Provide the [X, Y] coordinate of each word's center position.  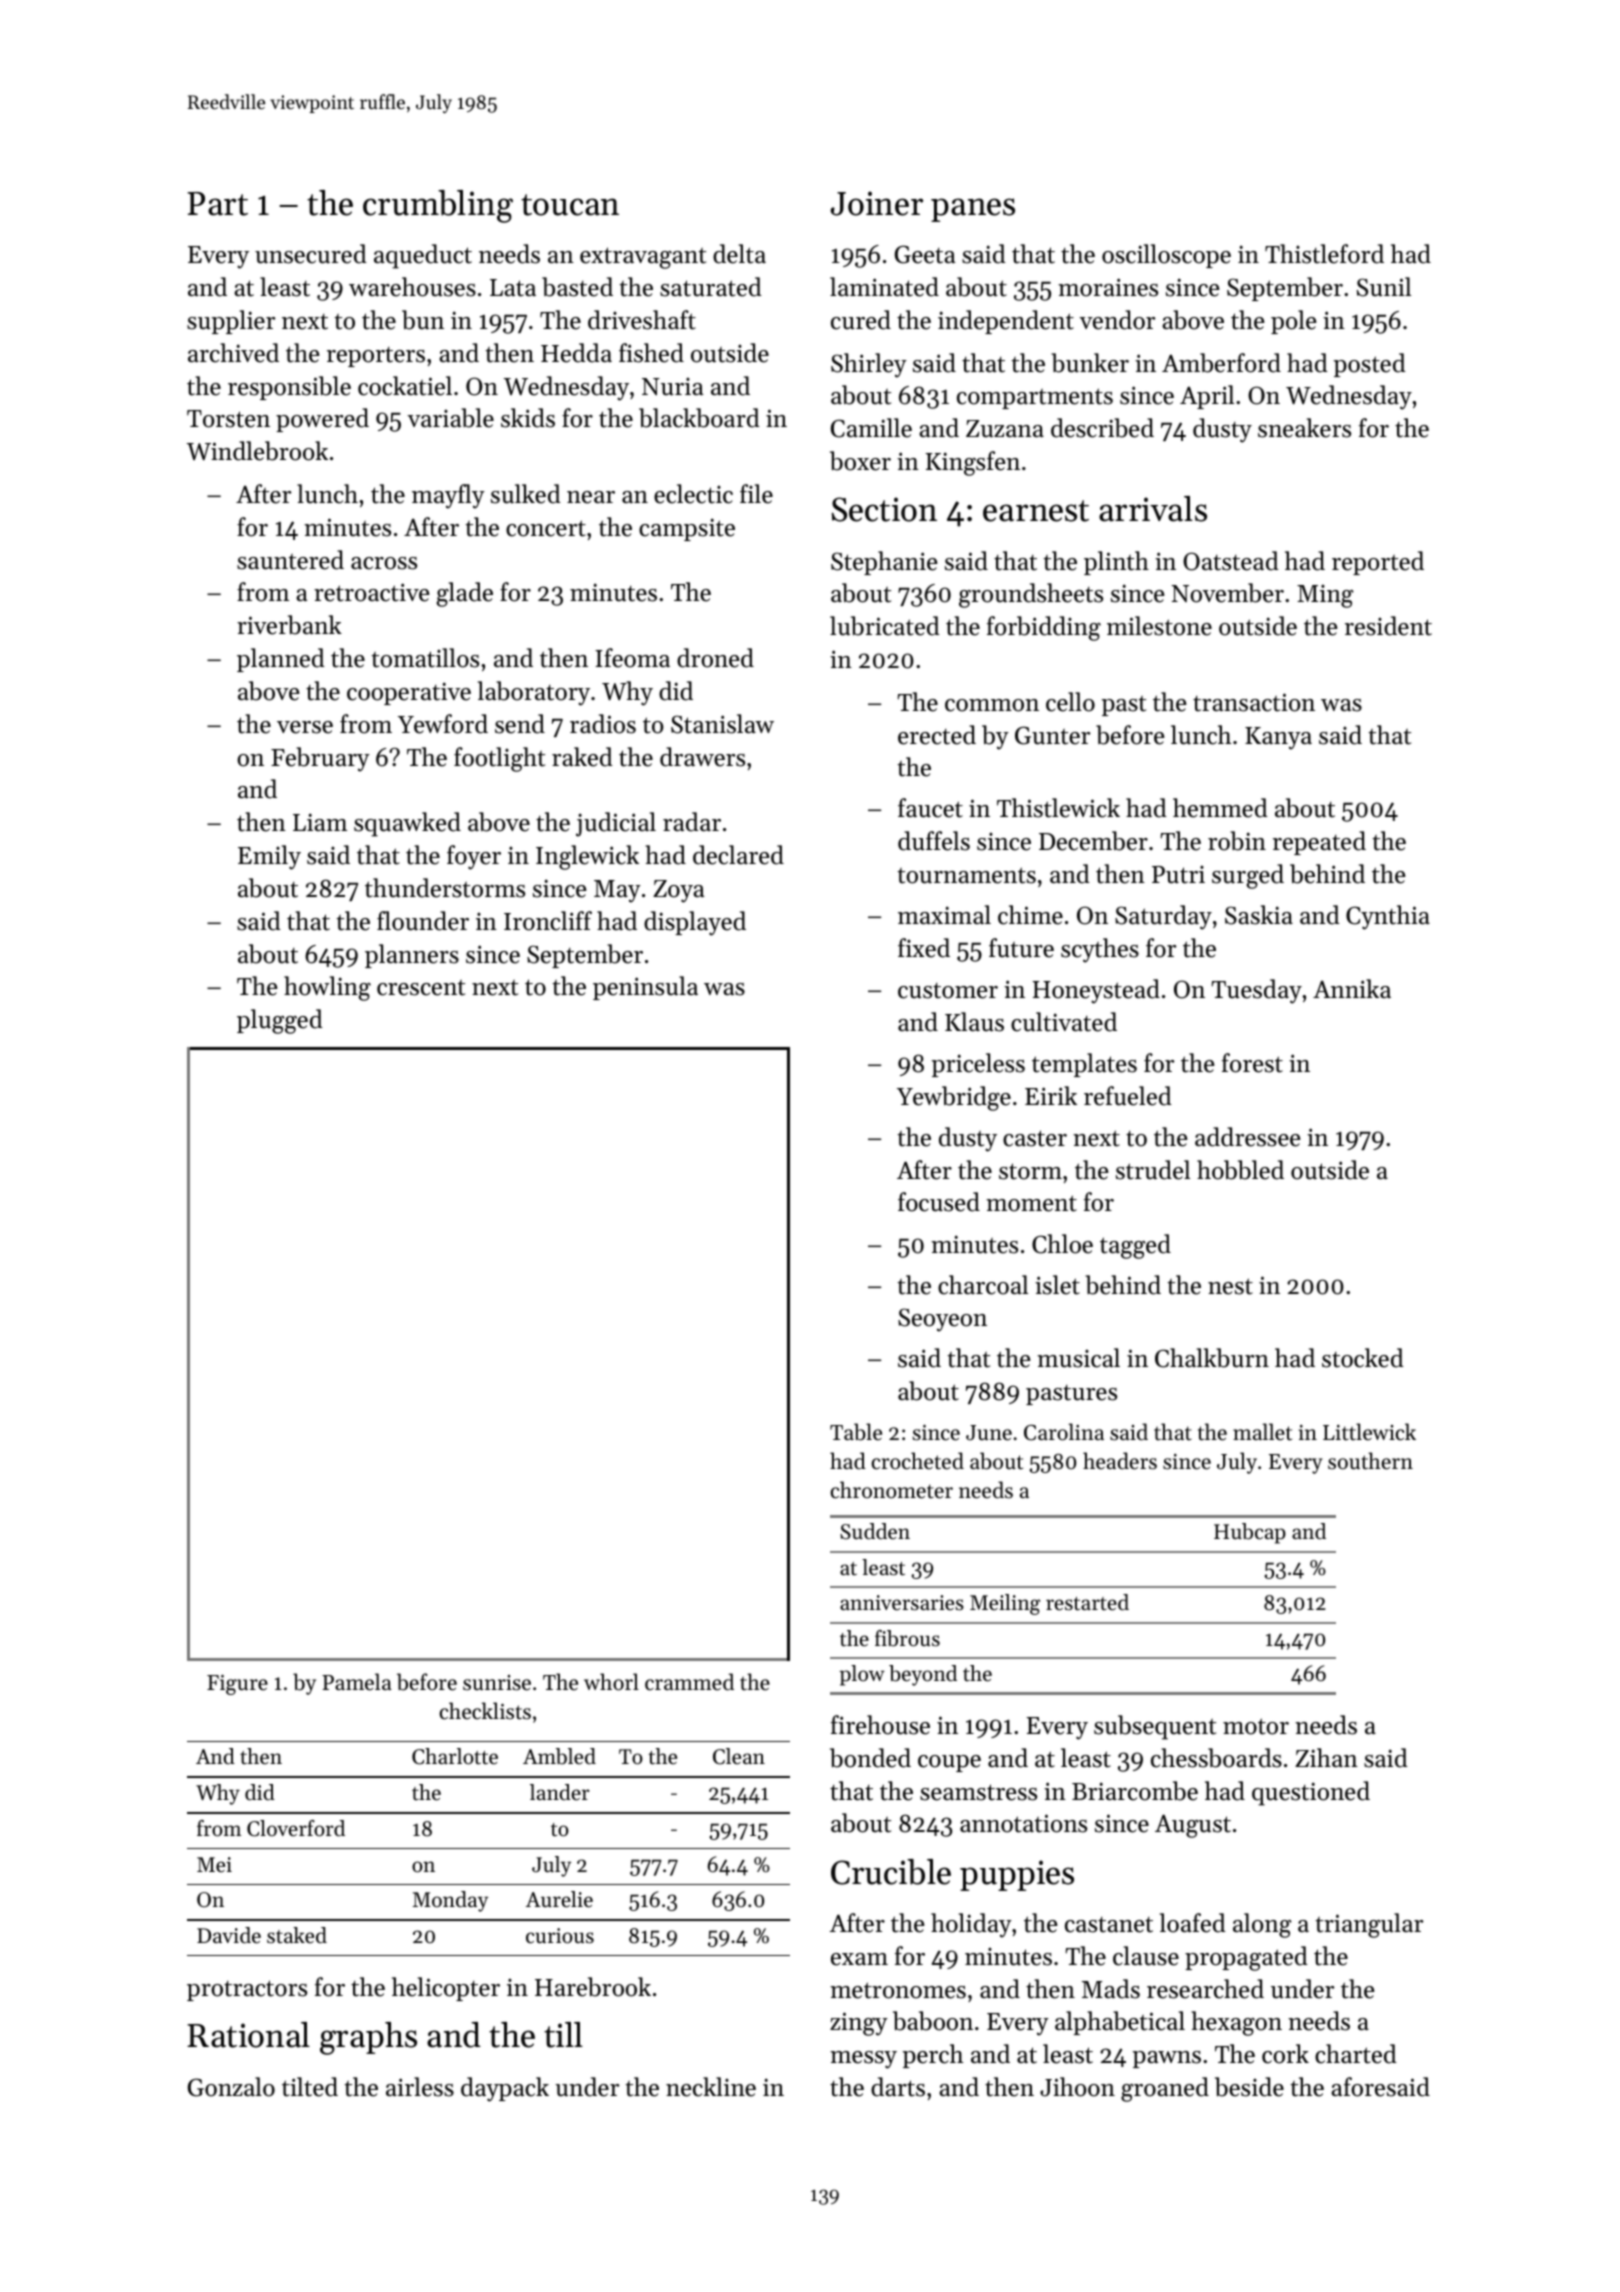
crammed [689, 1682]
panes [973, 210]
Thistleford [1324, 254]
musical [1078, 1358]
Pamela [357, 1682]
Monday [450, 1901]
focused [939, 1202]
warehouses [412, 287]
